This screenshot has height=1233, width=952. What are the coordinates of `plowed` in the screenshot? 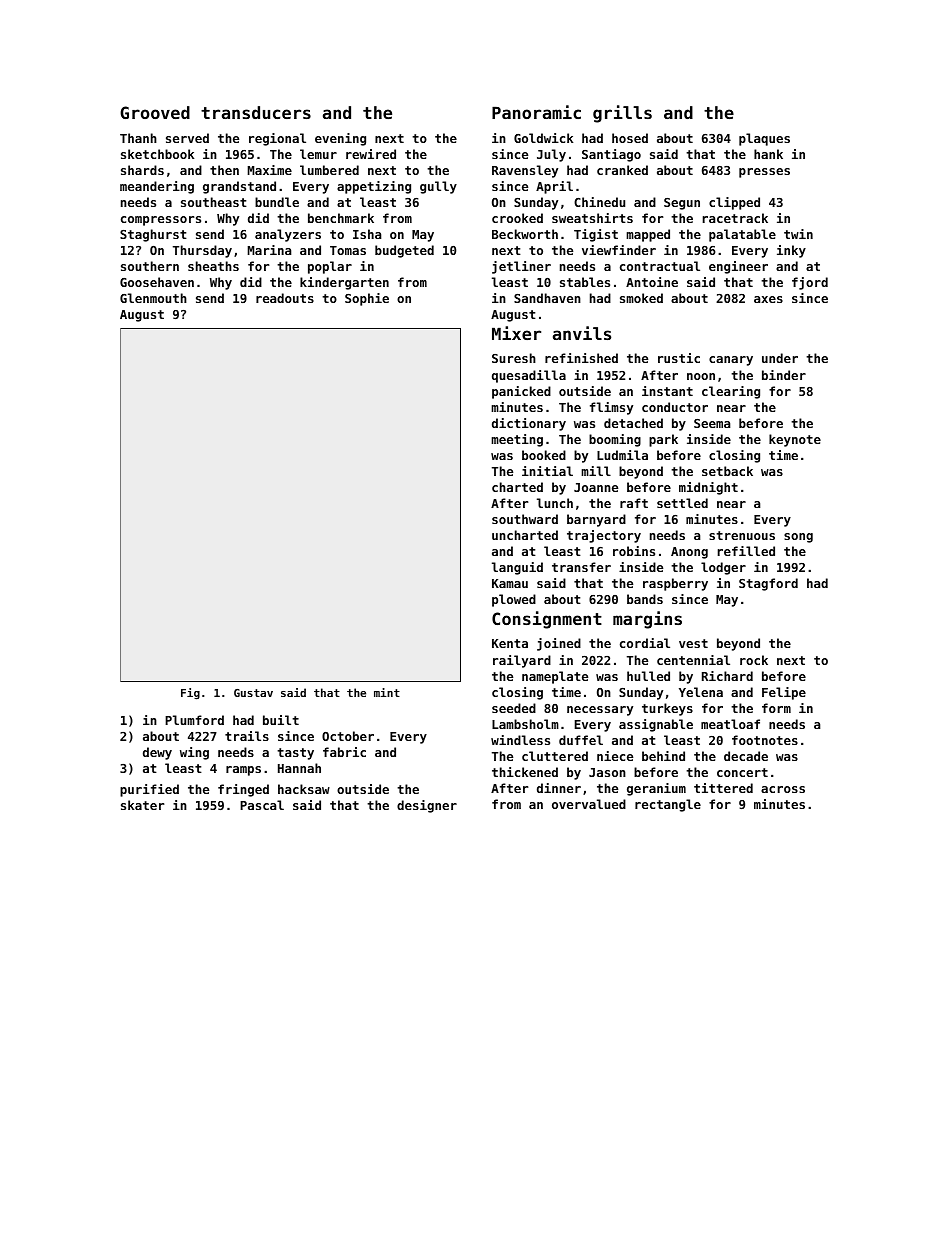 It's located at (514, 600).
